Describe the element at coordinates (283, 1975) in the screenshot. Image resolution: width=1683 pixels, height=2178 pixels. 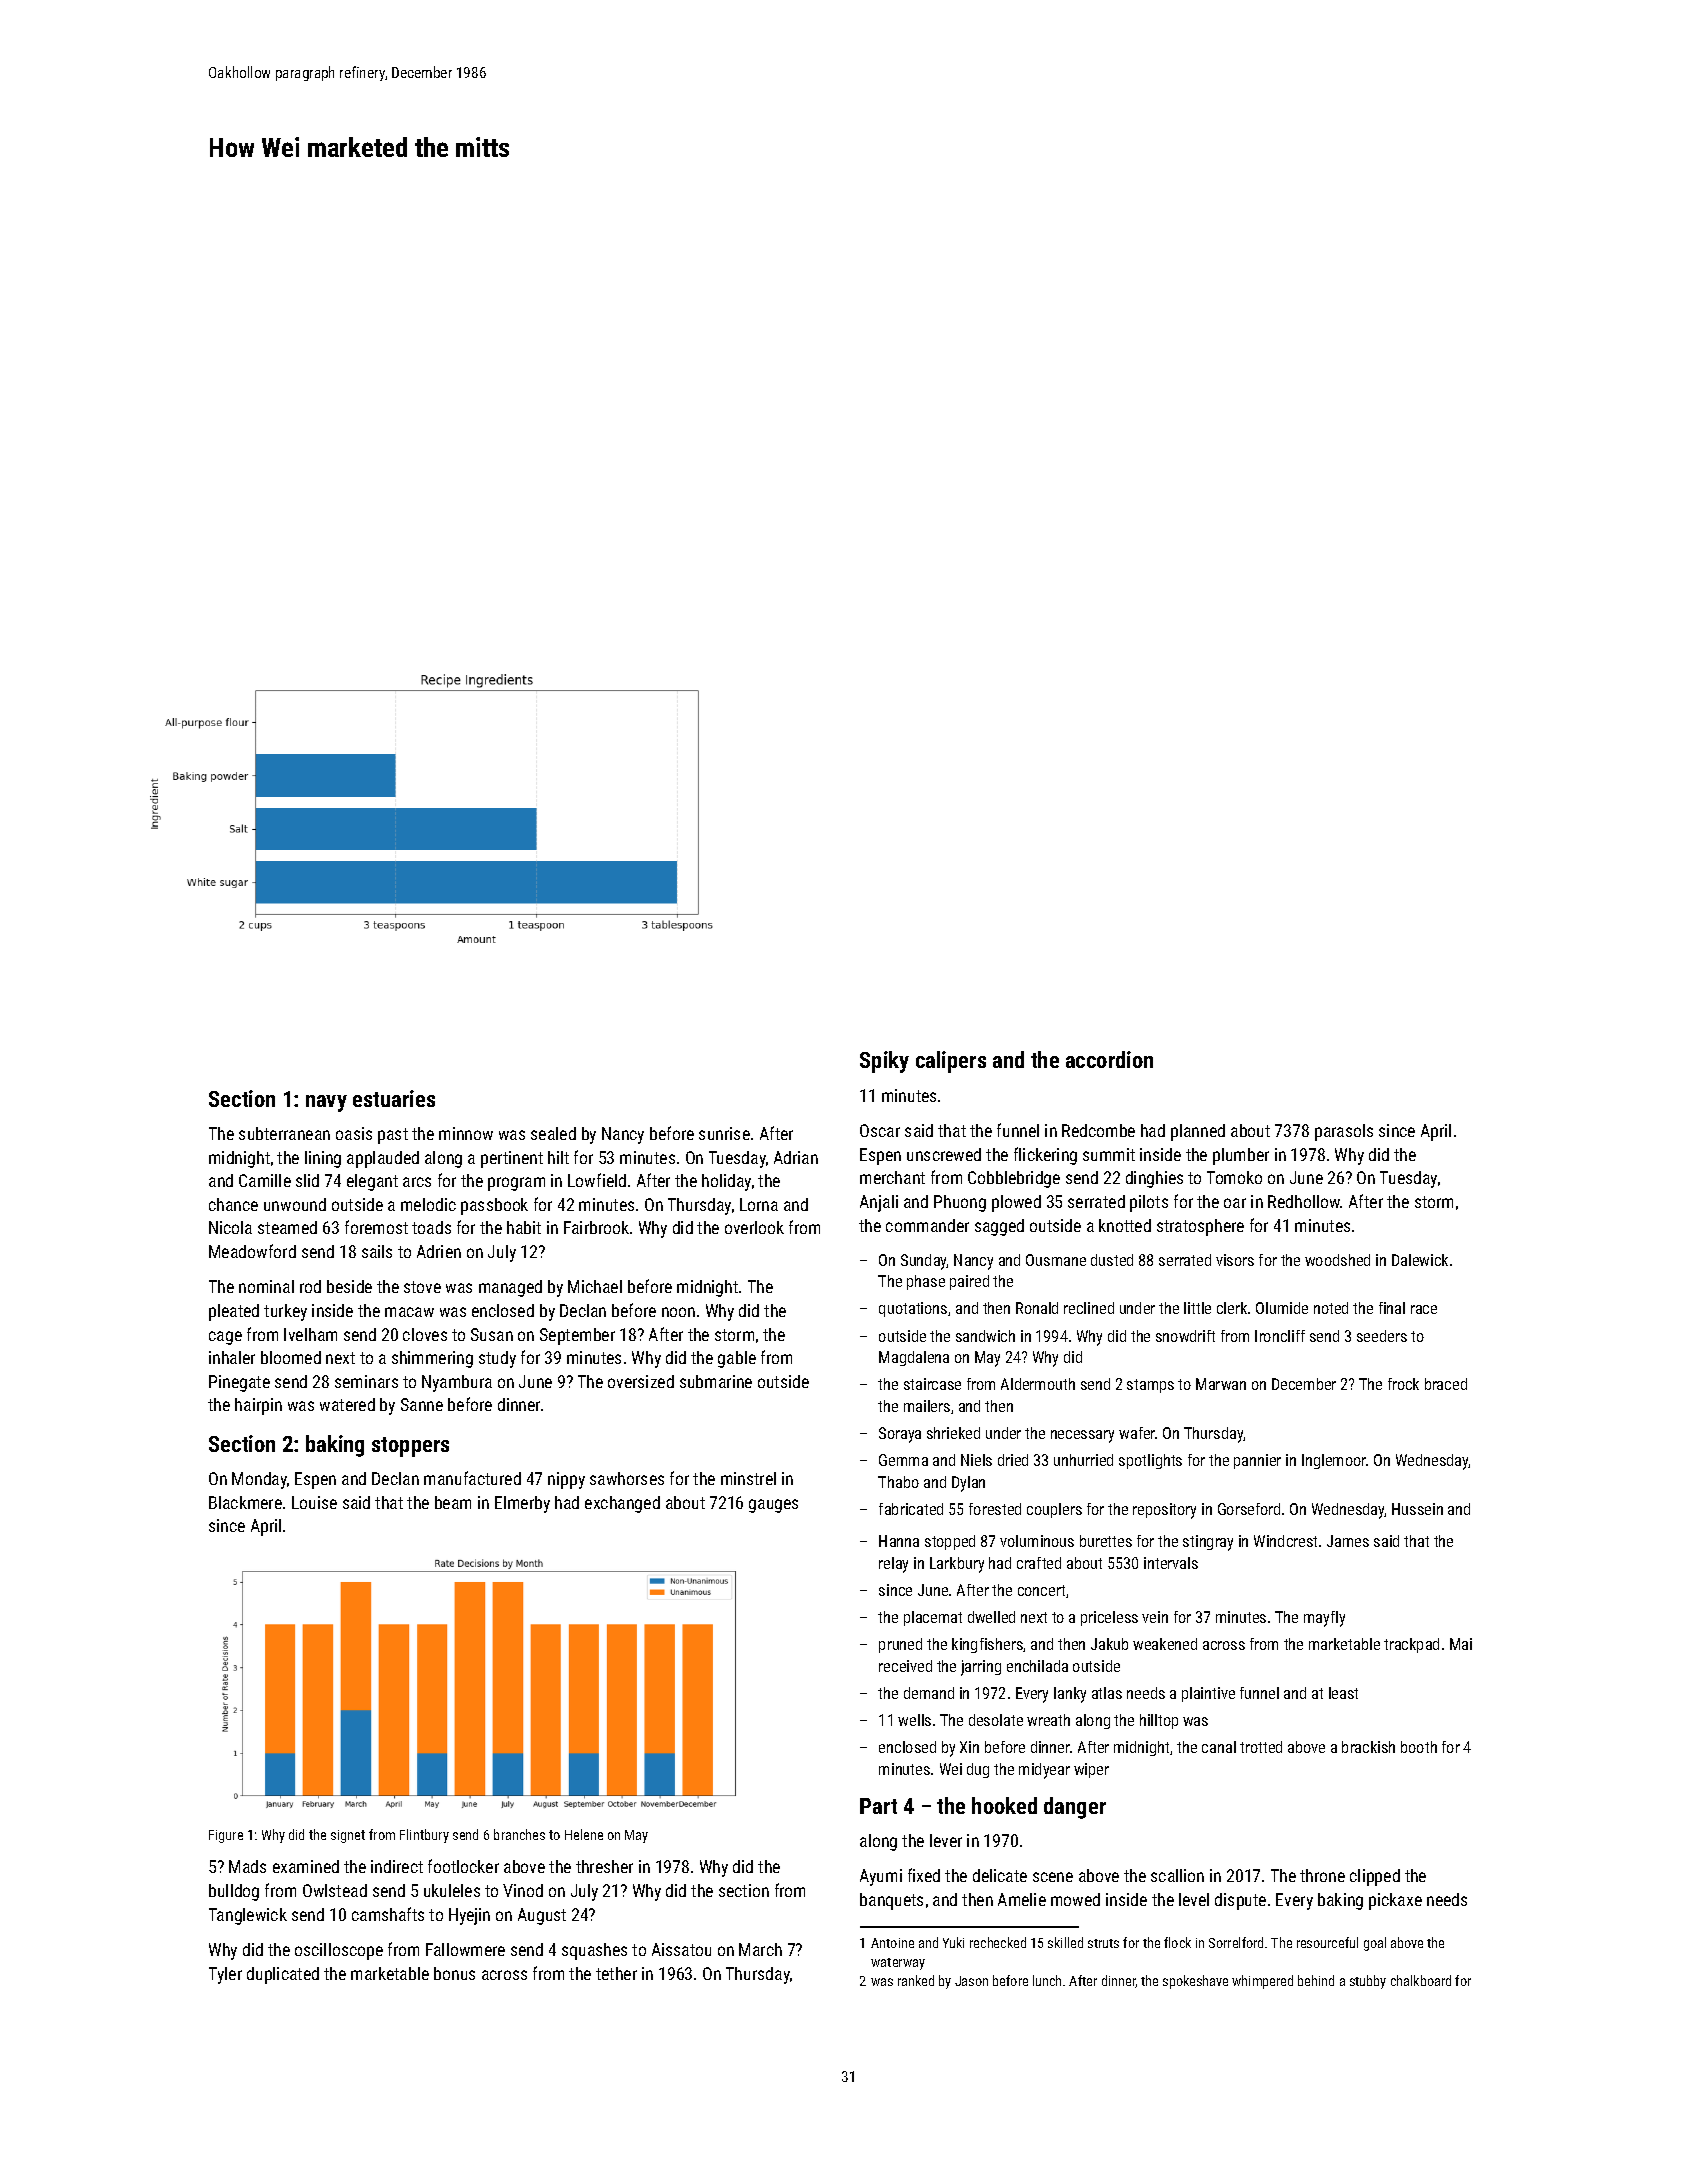
I see `duplicated` at that location.
